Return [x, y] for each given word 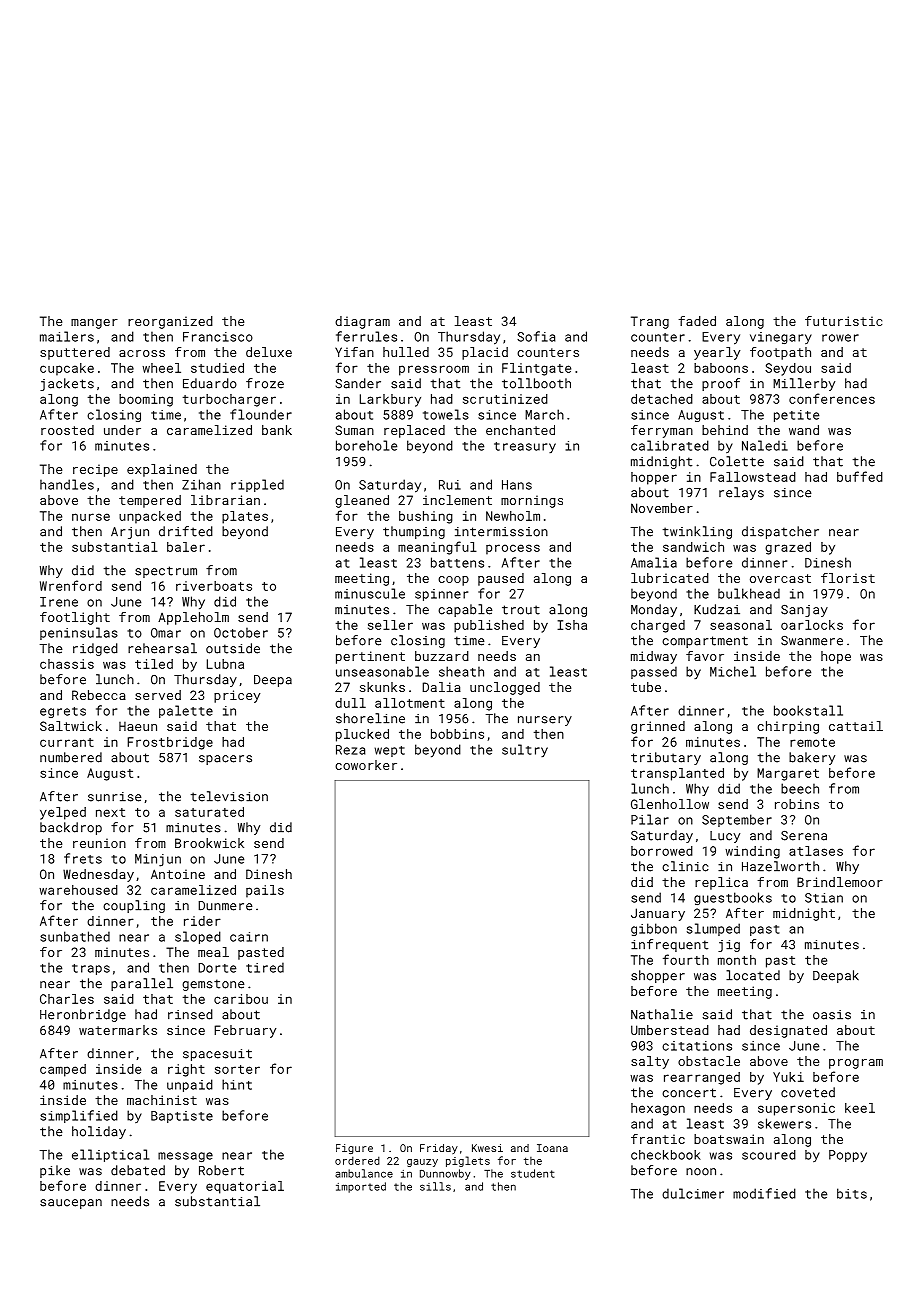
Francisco [218, 337]
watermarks [118, 1030]
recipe [95, 470]
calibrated [670, 445]
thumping [414, 532]
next [110, 812]
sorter [237, 1069]
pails [265, 891]
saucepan [71, 1204]
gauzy [422, 1163]
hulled [406, 352]
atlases [816, 851]
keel [860, 1108]
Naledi [765, 445]
